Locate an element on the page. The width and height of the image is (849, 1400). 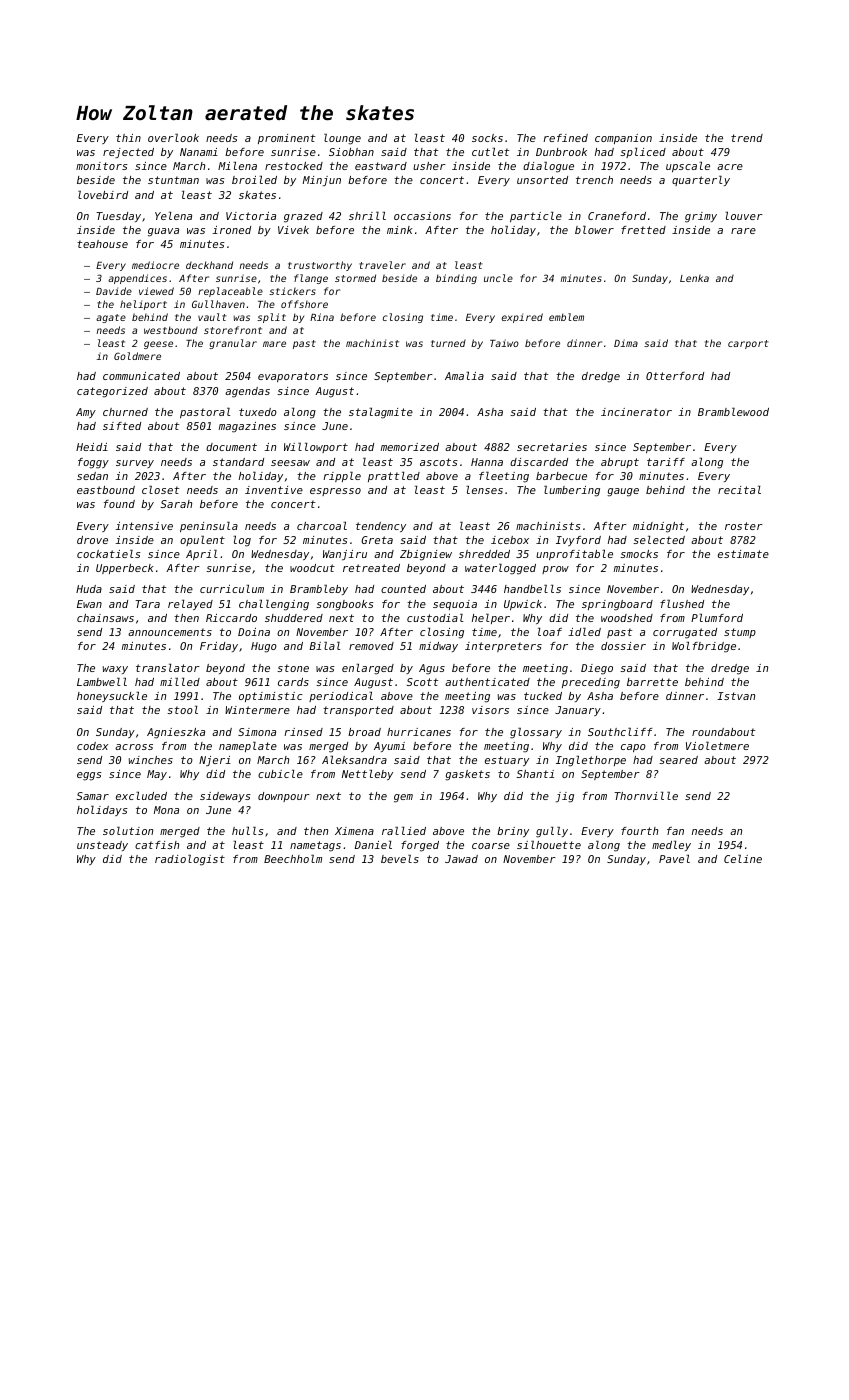
companion is located at coordinates (623, 139).
